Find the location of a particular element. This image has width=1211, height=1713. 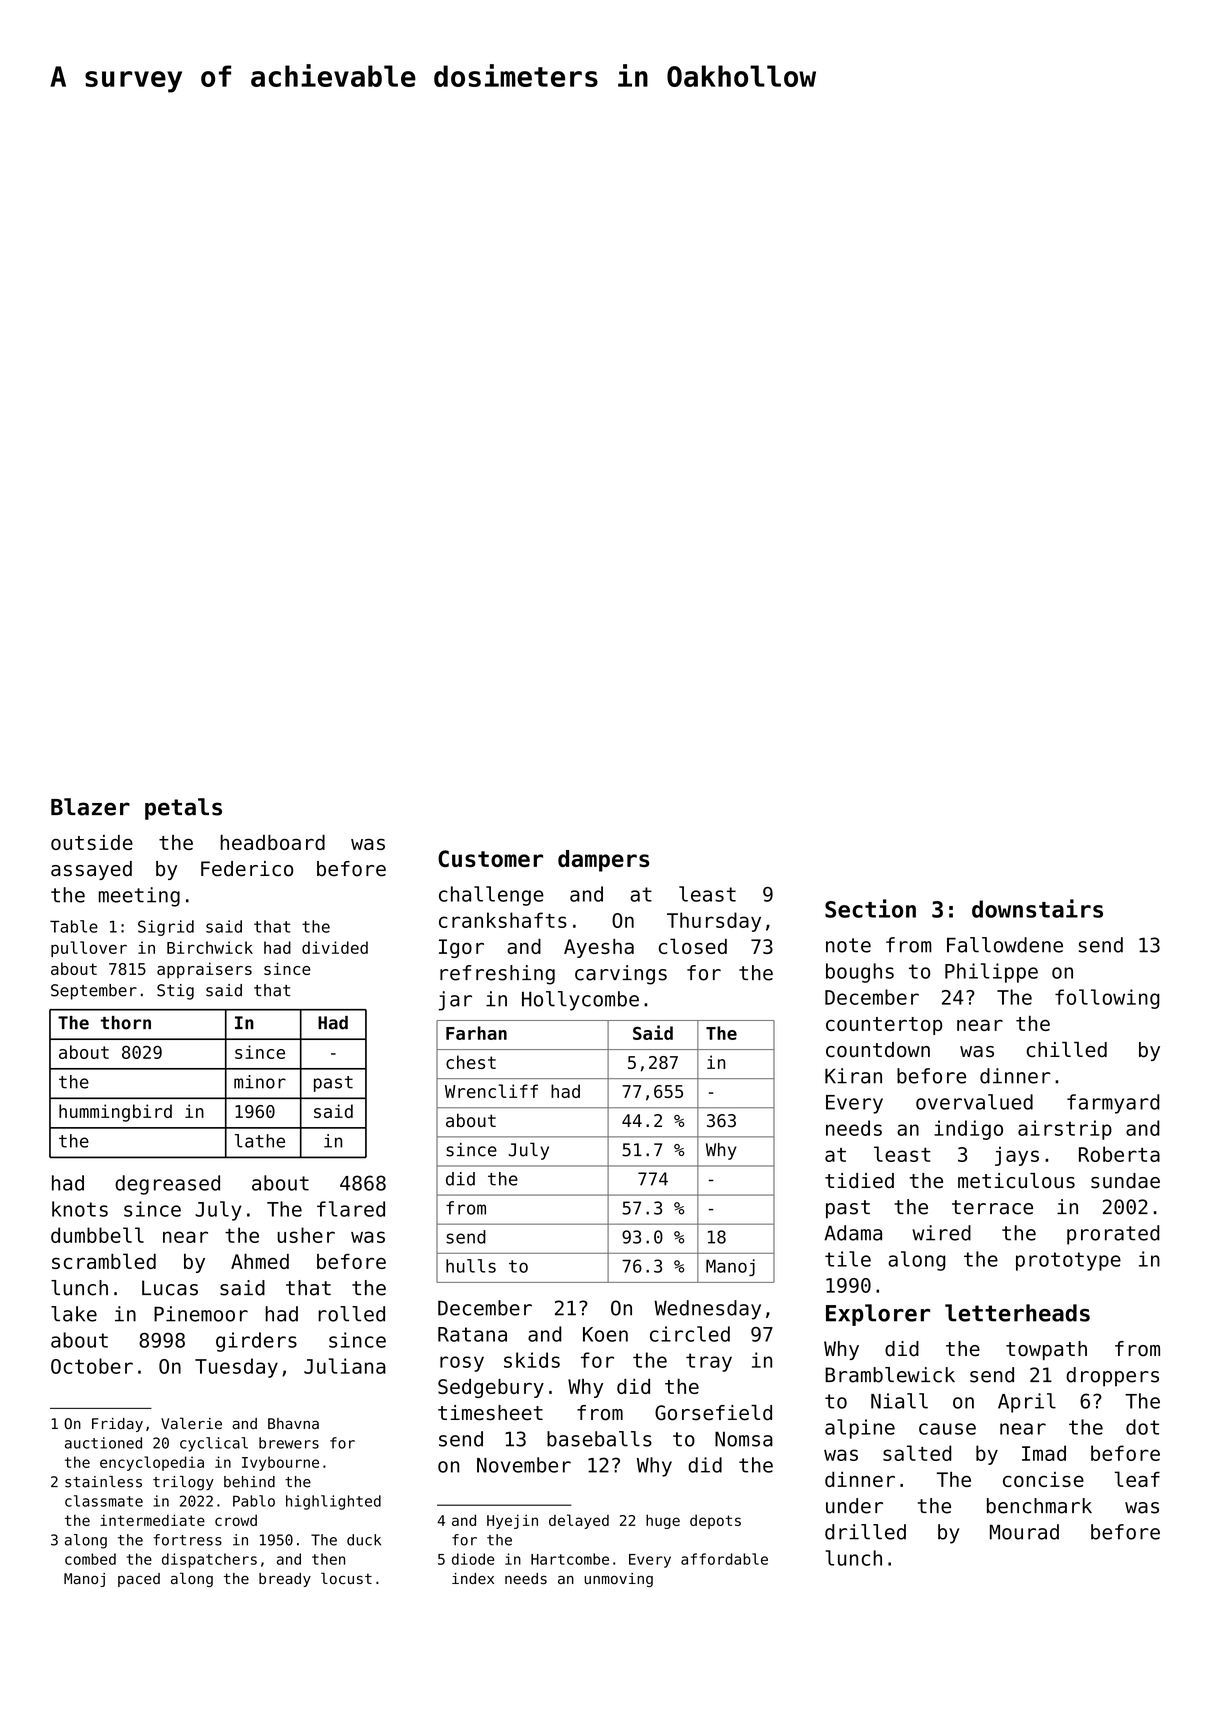

tidied is located at coordinates (859, 1181).
